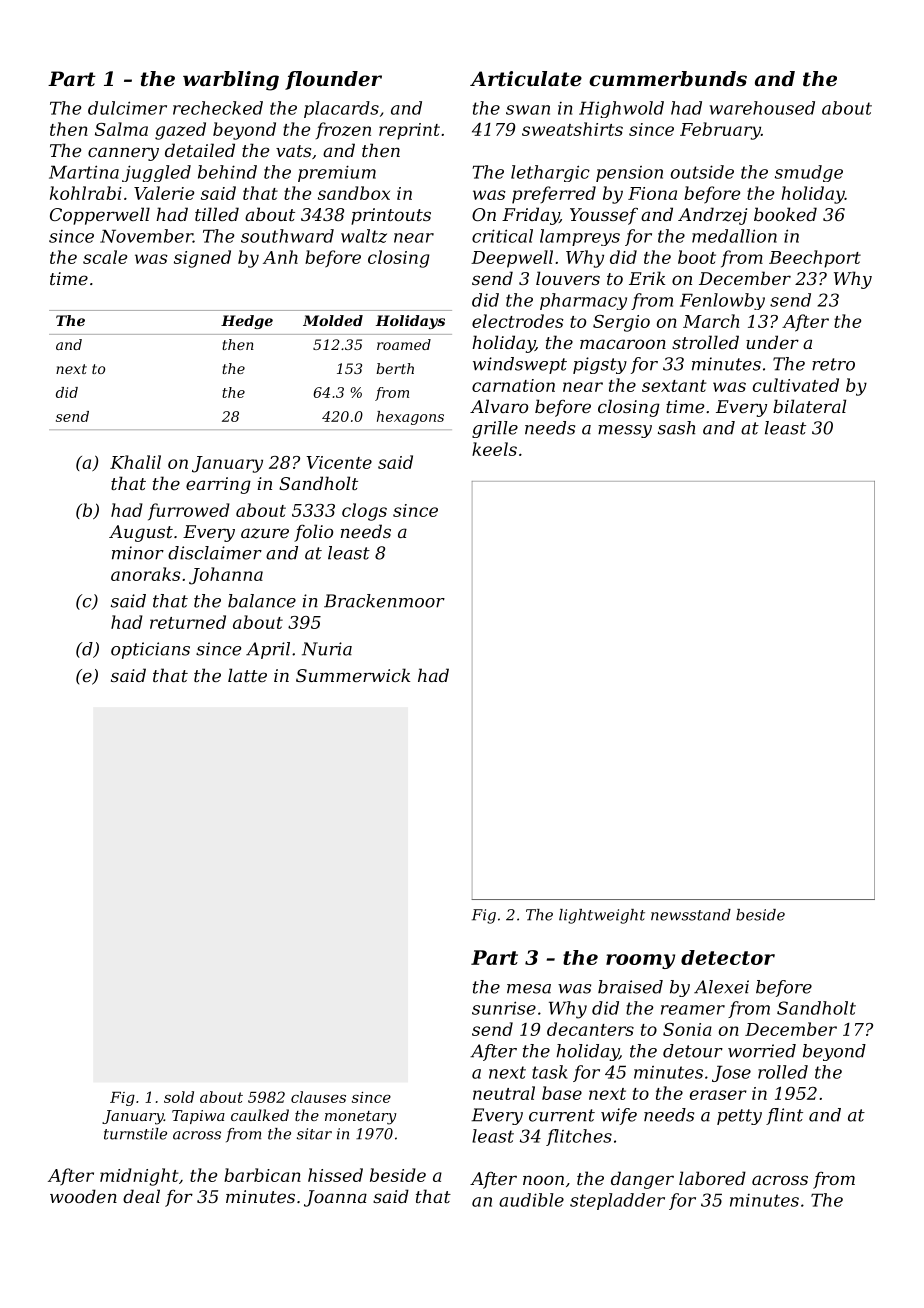 Image resolution: width=924 pixels, height=1308 pixels. Describe the element at coordinates (691, 915) in the image. I see `newsstand` at that location.
